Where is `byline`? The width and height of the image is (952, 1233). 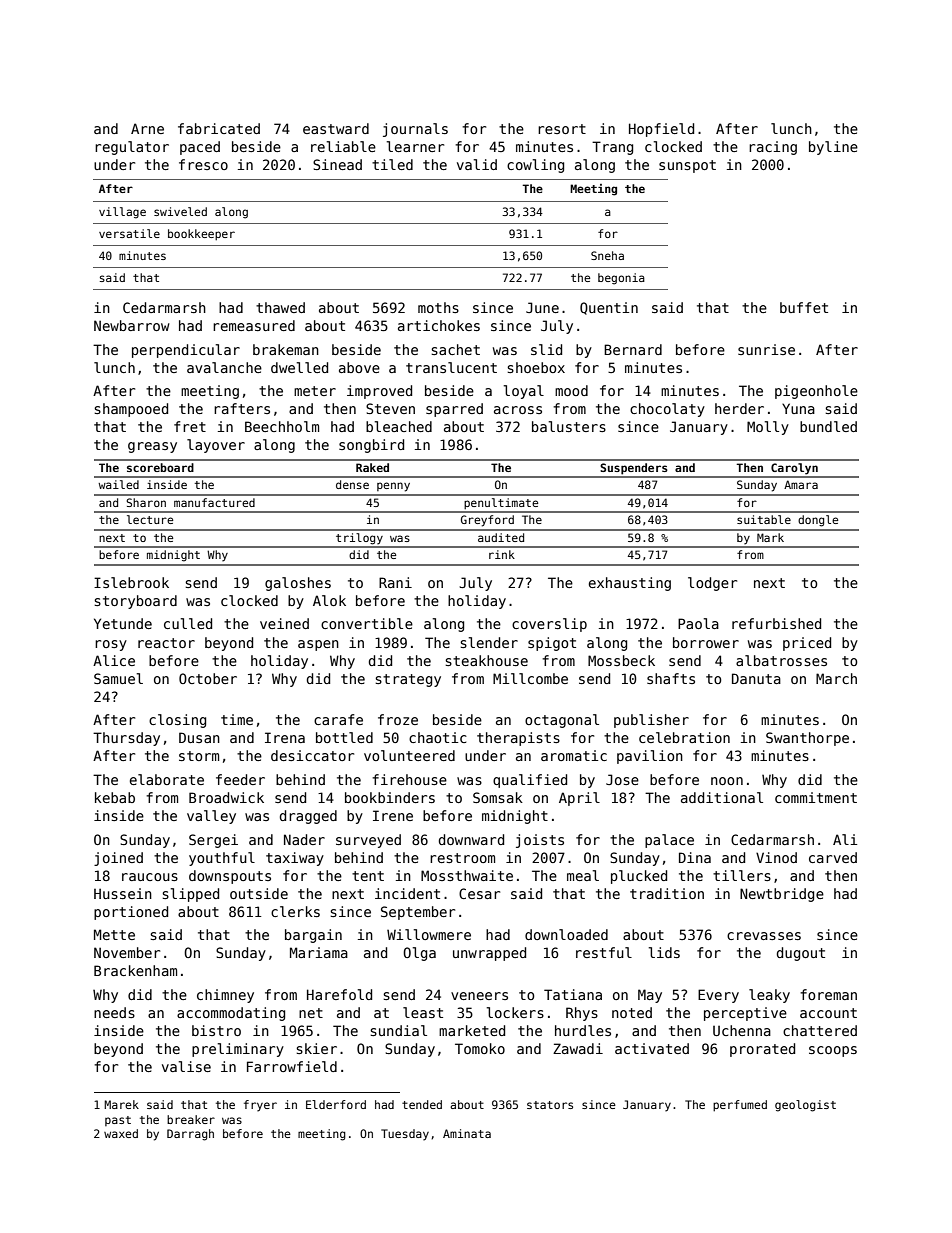
byline is located at coordinates (833, 148).
